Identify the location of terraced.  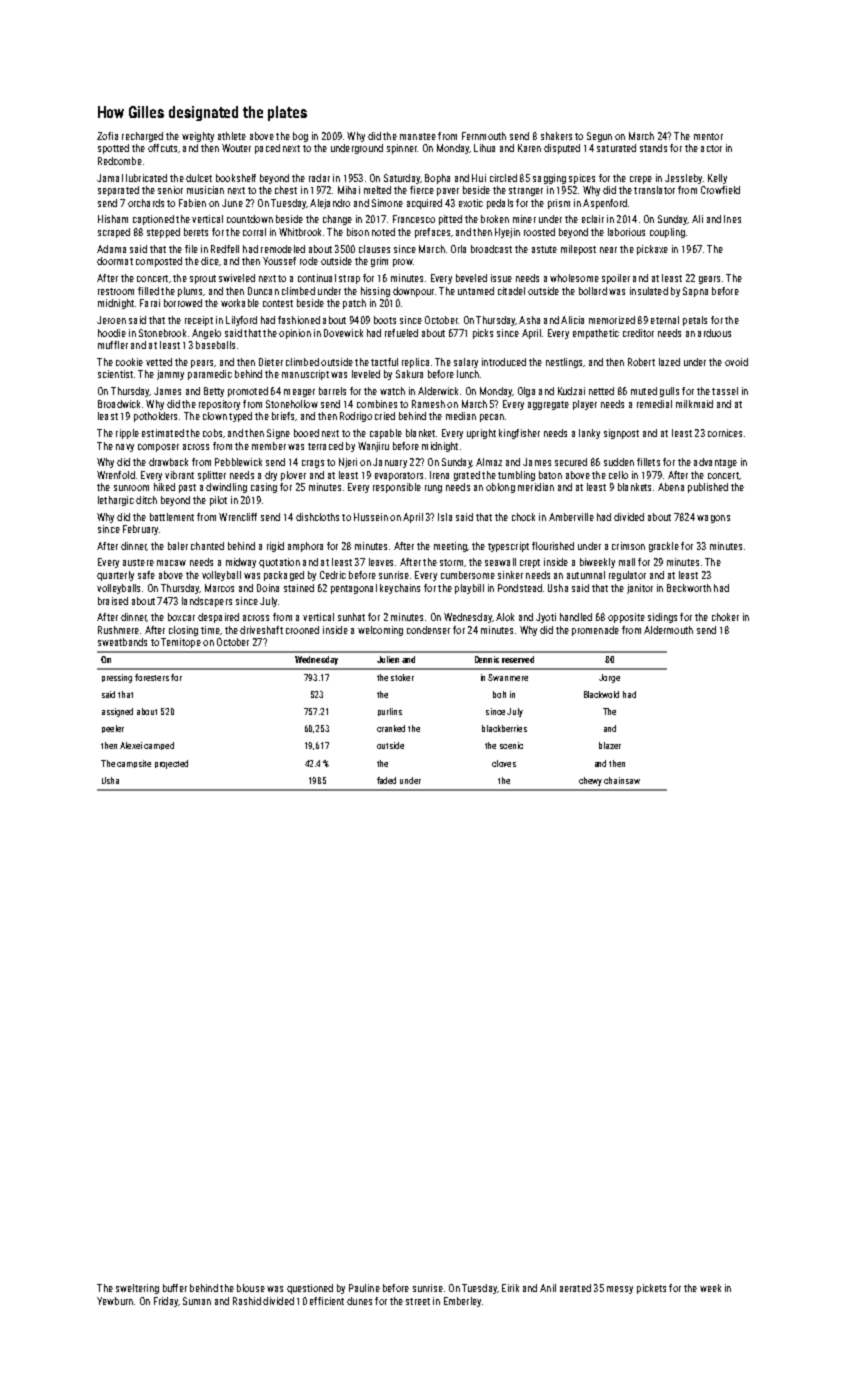
(325, 446).
